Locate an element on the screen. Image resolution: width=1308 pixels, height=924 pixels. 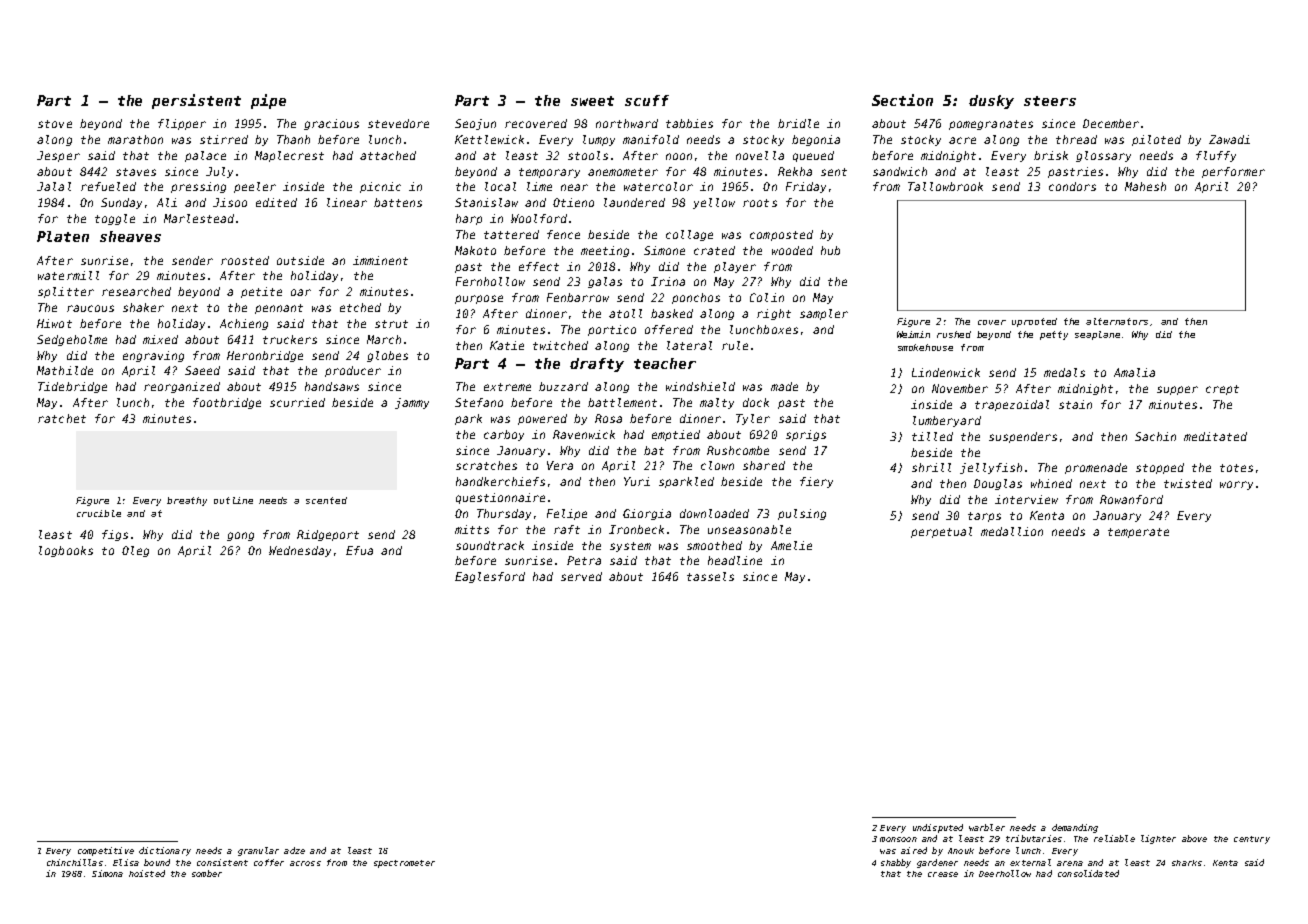
Tyler is located at coordinates (753, 419).
